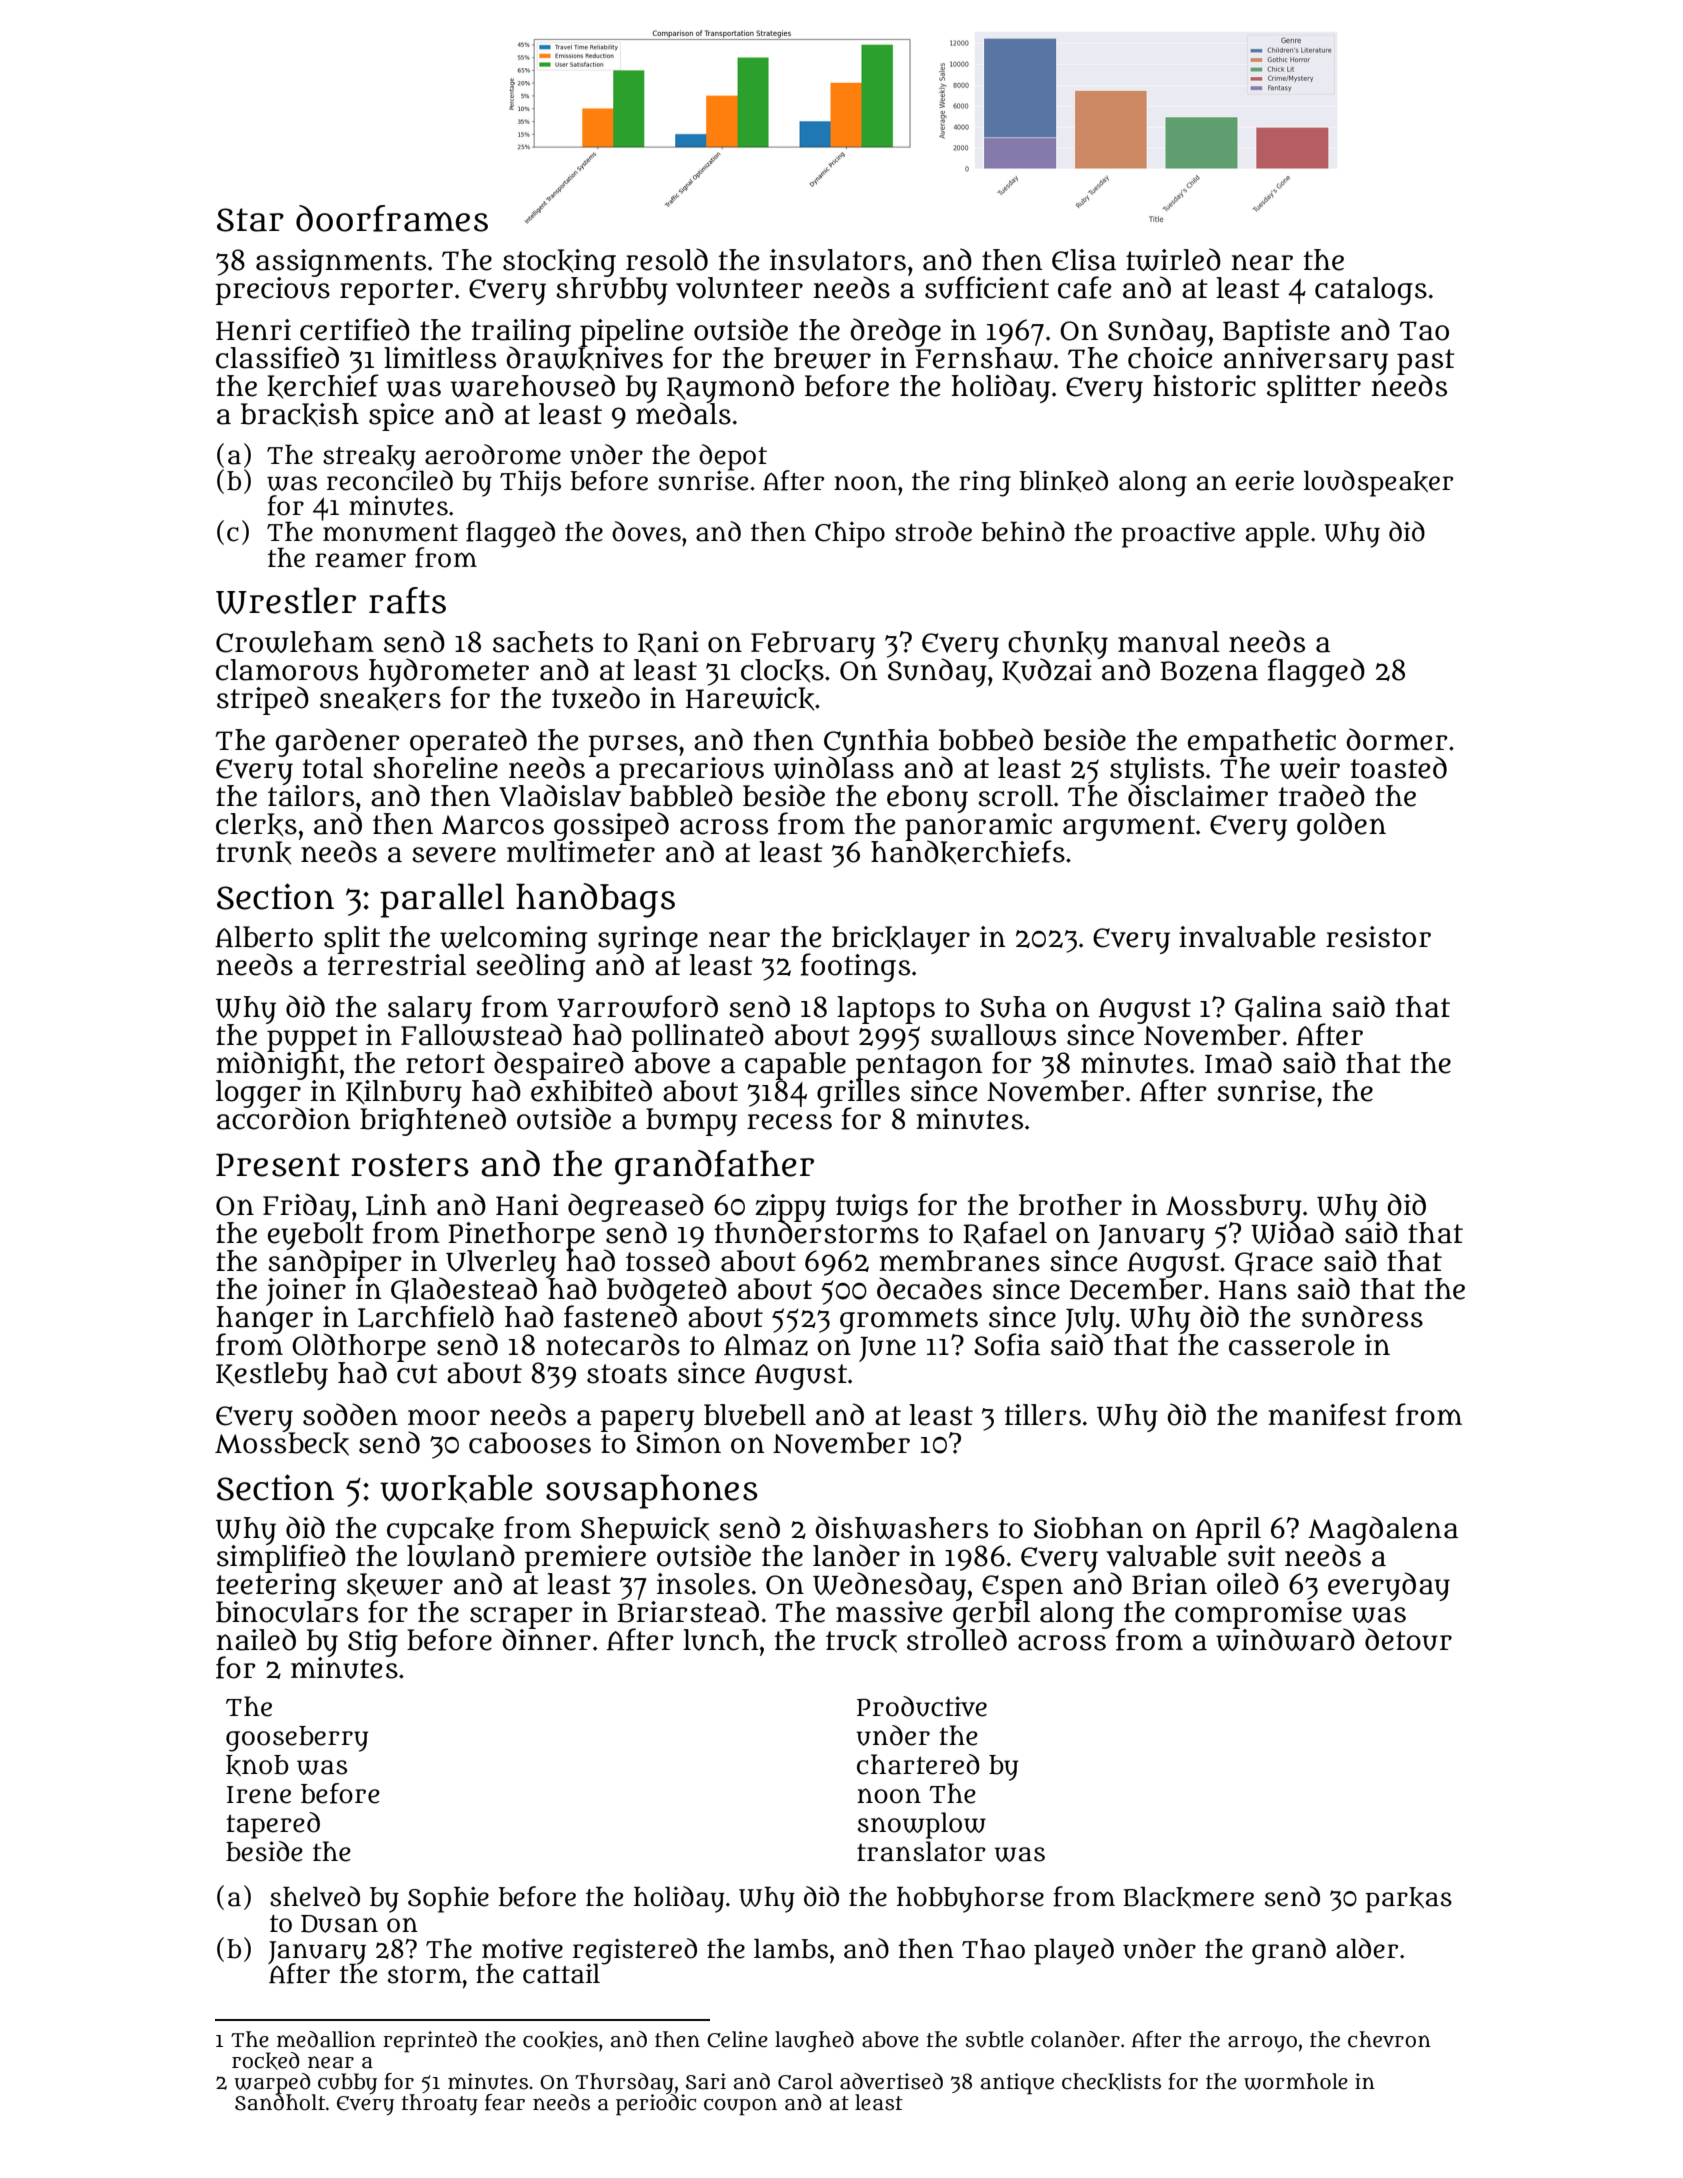 The height and width of the image is (2178, 1683). I want to click on laughed, so click(814, 2041).
